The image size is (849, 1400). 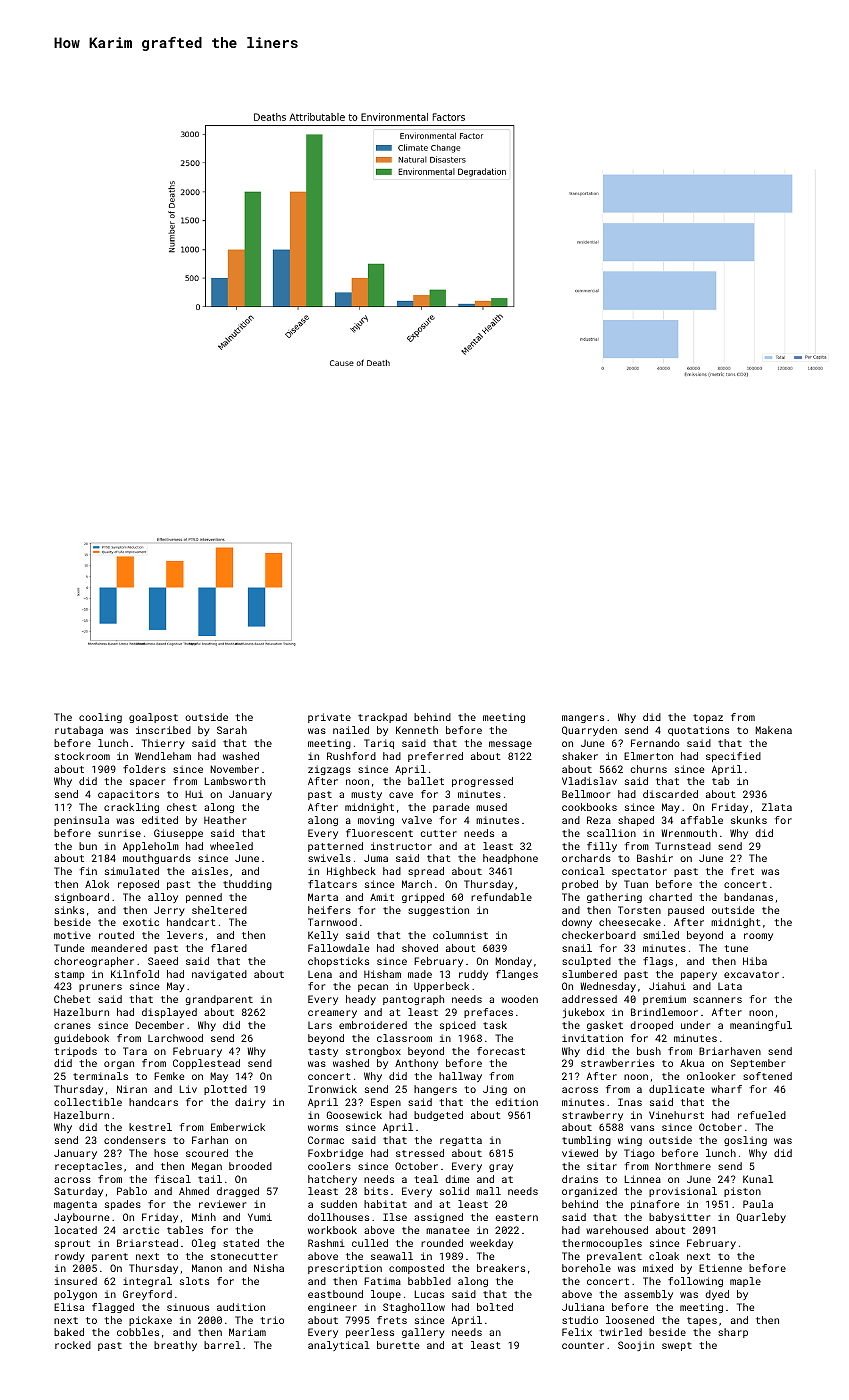 What do you see at coordinates (745, 1282) in the screenshot?
I see `maple` at bounding box center [745, 1282].
